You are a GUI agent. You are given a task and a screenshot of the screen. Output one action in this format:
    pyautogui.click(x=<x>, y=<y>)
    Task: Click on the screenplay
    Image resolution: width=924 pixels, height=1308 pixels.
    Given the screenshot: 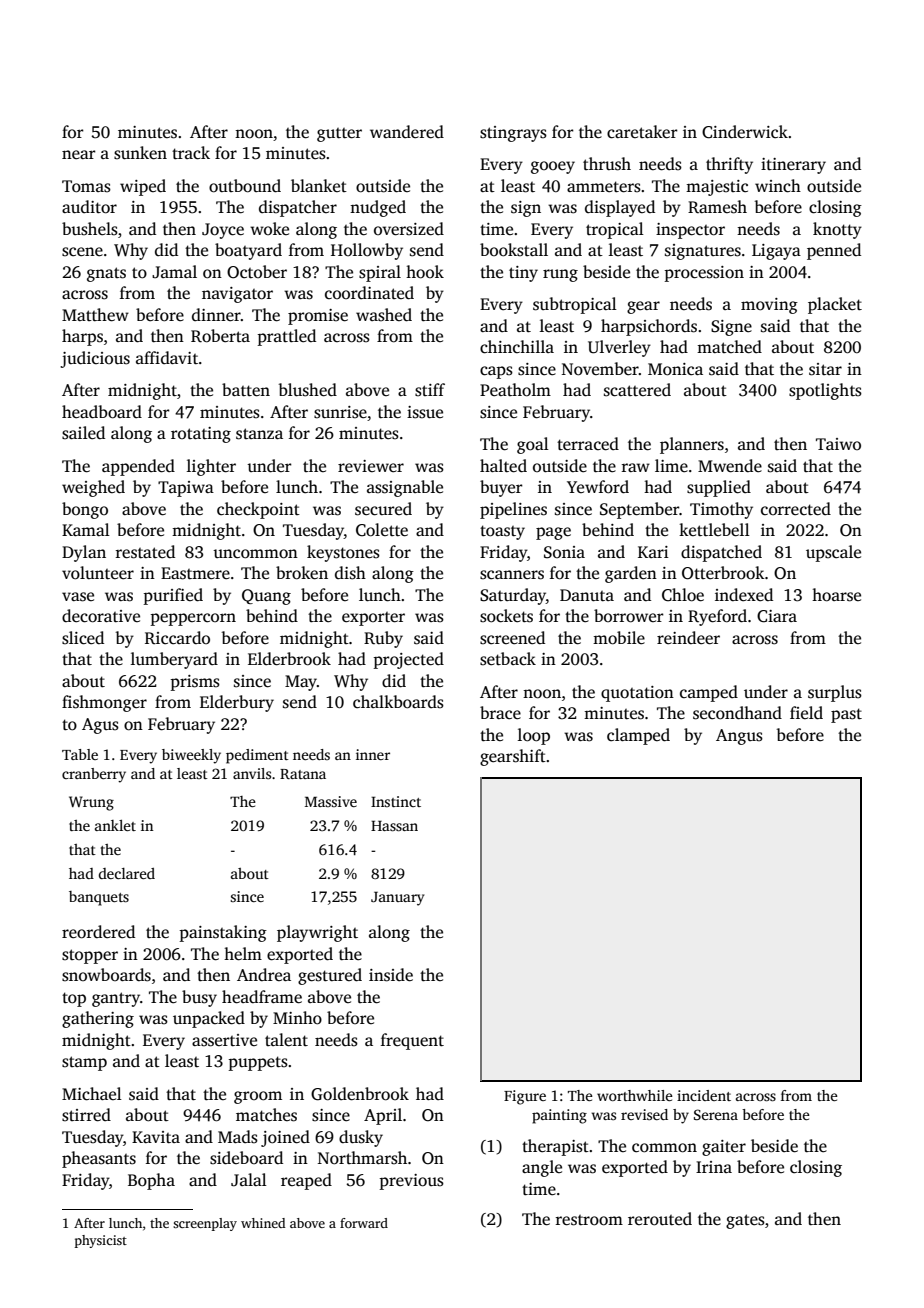 What is the action you would take?
    pyautogui.click(x=205, y=1224)
